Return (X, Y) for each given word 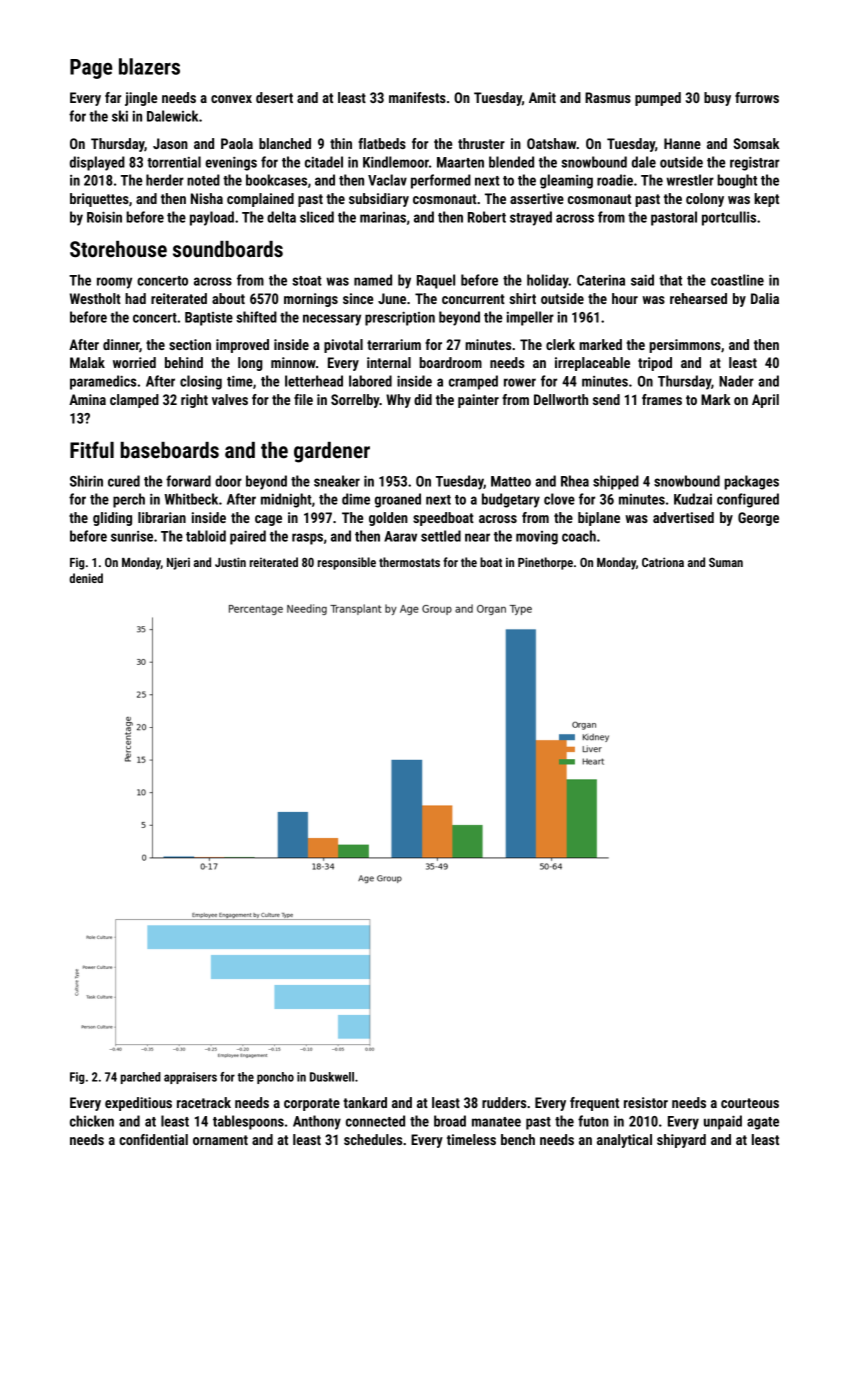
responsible (347, 563)
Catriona (663, 562)
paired (248, 537)
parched (141, 1078)
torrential (174, 162)
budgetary (511, 500)
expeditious (138, 1104)
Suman (726, 562)
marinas (383, 217)
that (670, 280)
